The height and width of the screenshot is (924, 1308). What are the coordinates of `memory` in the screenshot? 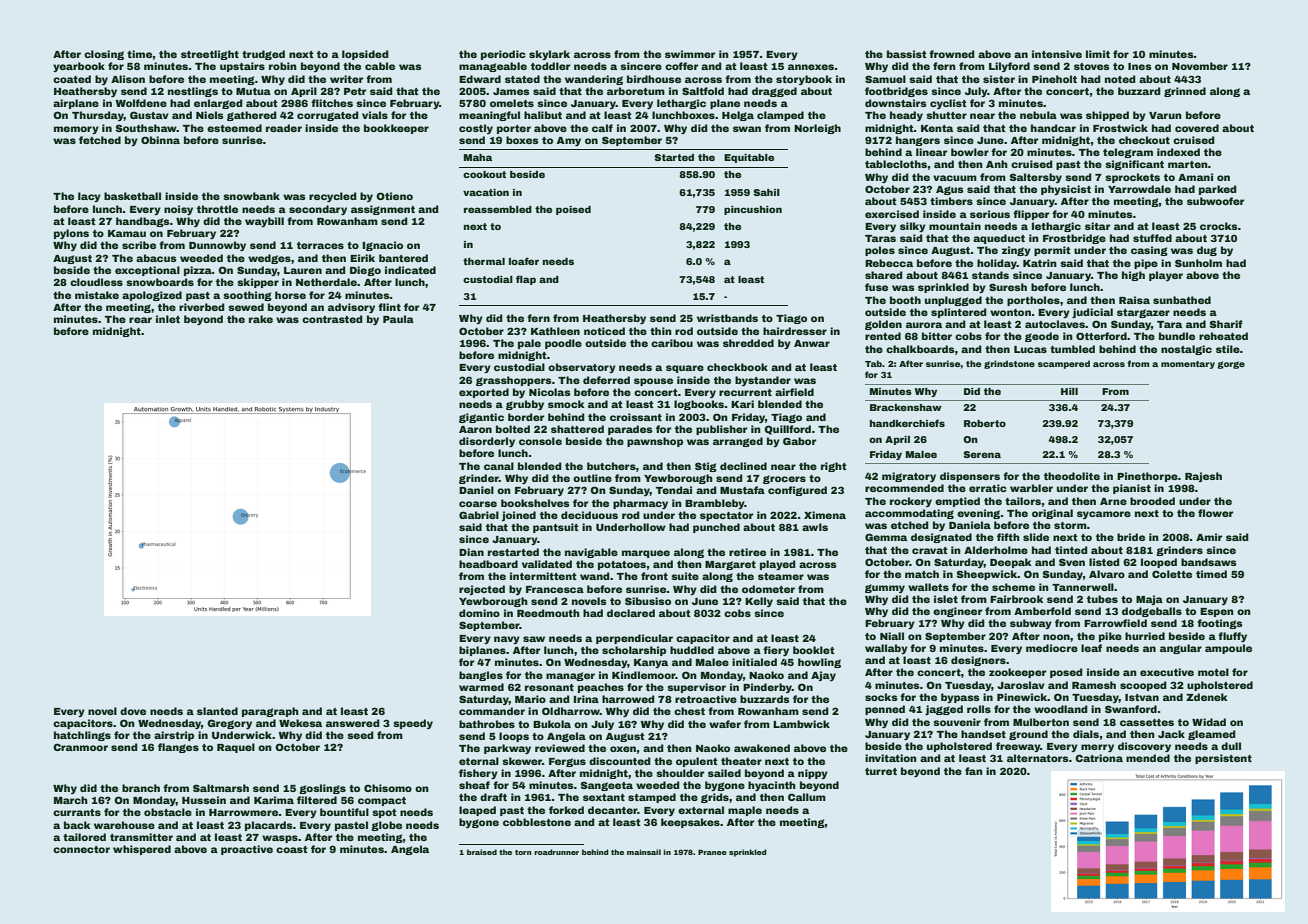 It's located at (76, 130).
